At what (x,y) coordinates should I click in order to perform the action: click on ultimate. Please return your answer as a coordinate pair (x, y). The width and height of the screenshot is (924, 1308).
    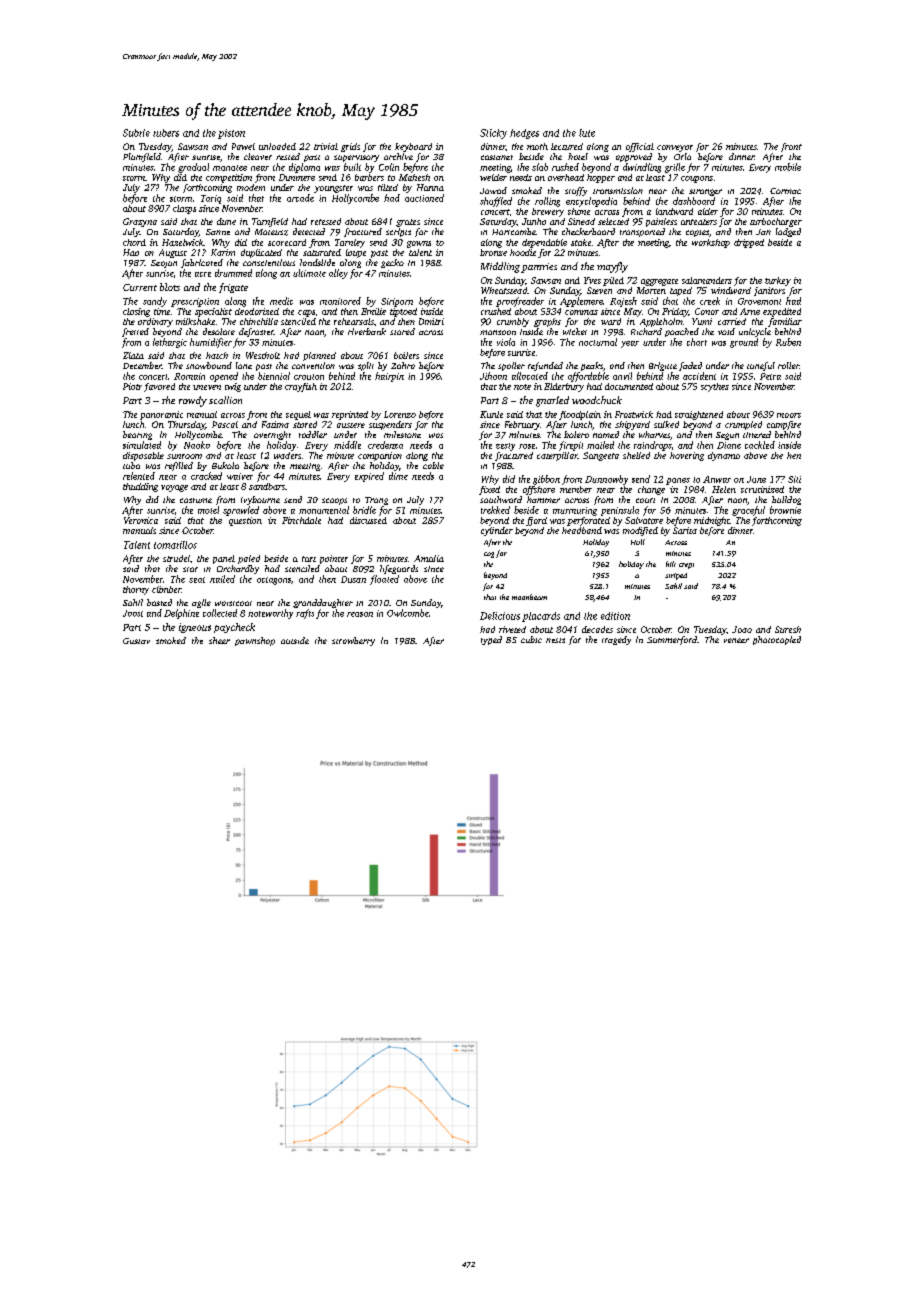
    Looking at the image, I should click on (309, 273).
